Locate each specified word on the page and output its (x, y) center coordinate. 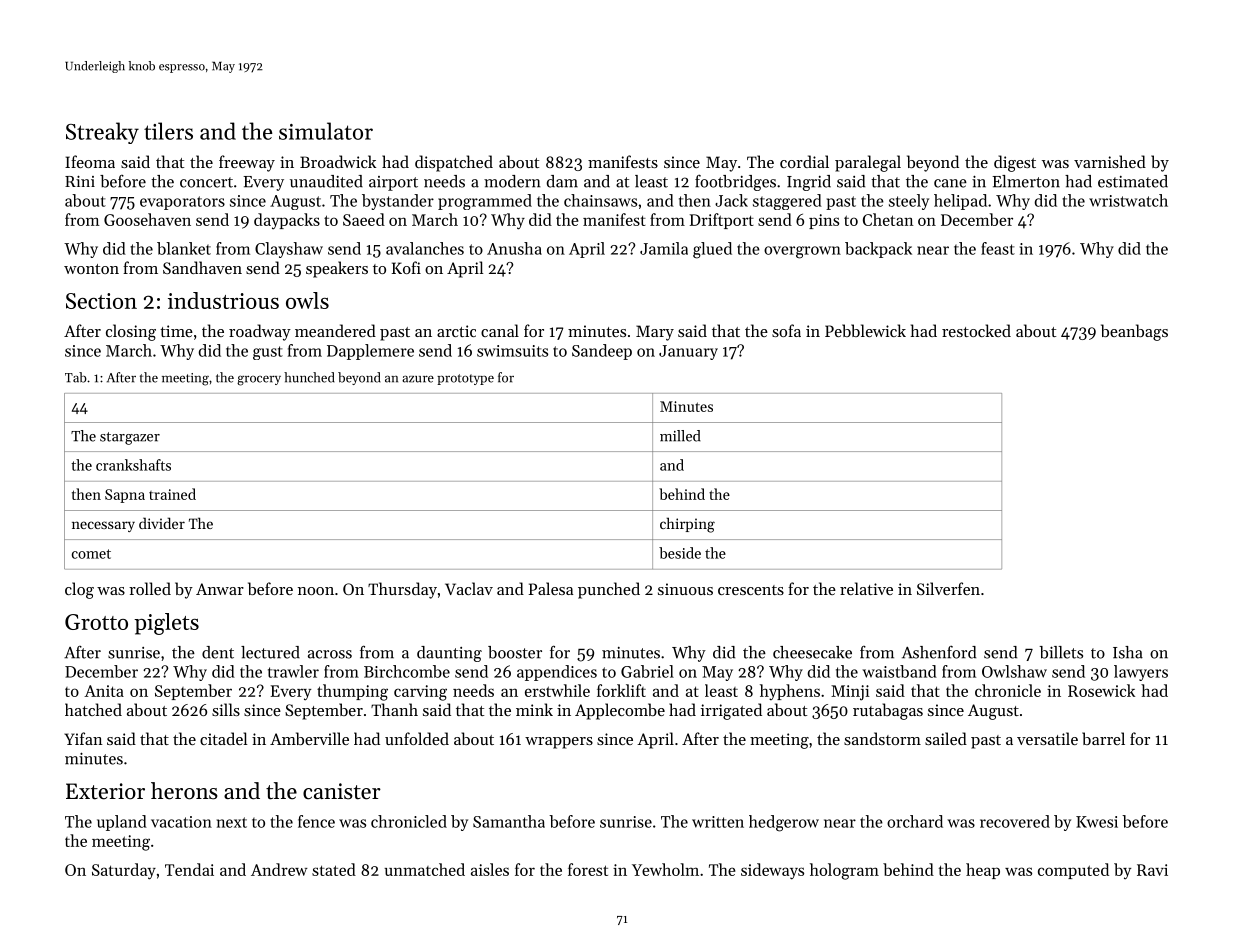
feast (998, 248)
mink (534, 709)
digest (1015, 163)
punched (609, 590)
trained (172, 494)
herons (184, 791)
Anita (104, 691)
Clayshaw (289, 250)
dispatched (454, 163)
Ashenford (939, 652)
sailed (946, 738)
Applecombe (620, 711)
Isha (1128, 652)
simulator (326, 131)
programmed (485, 202)
